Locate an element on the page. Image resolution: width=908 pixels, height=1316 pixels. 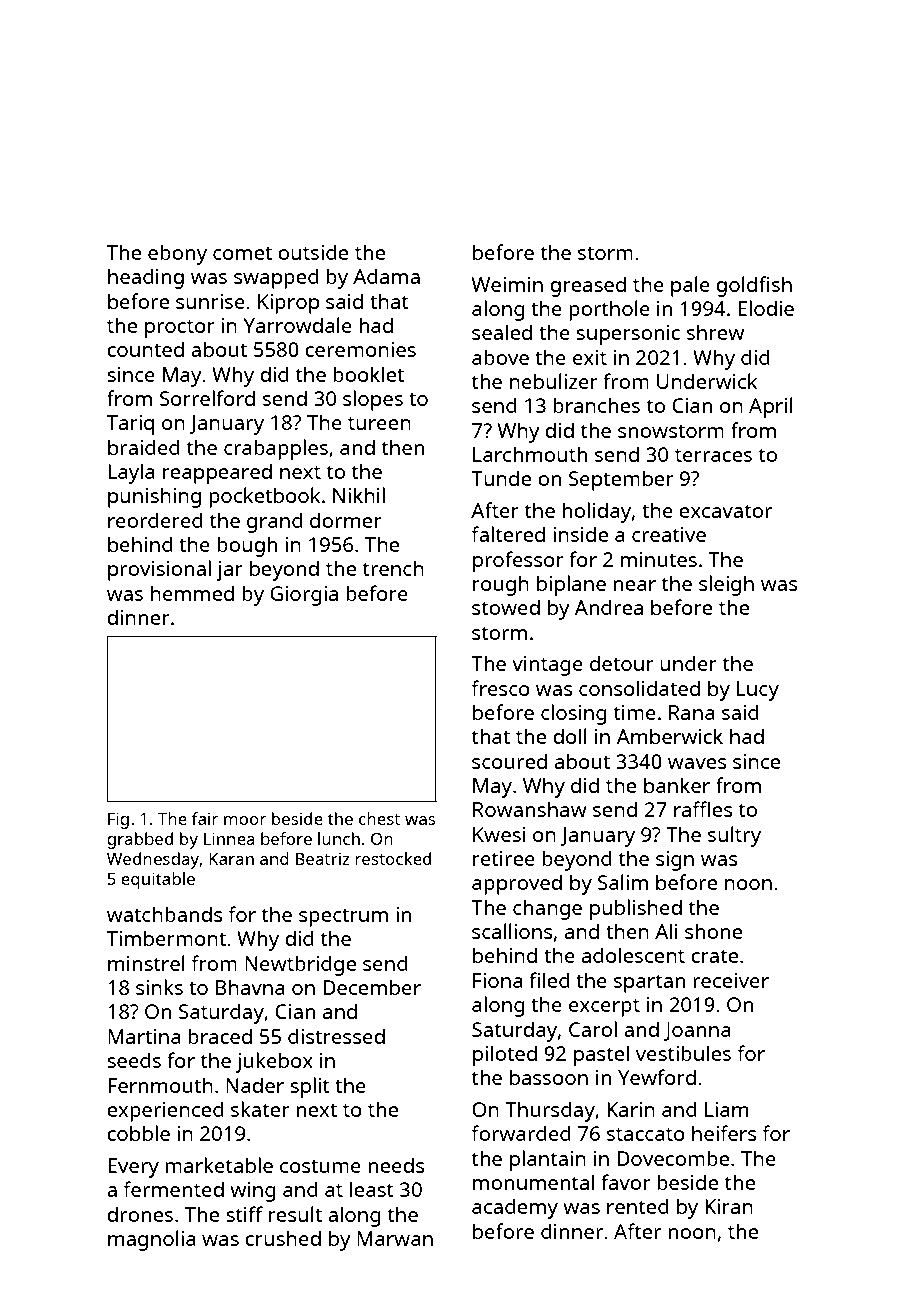
sign is located at coordinates (675, 861).
